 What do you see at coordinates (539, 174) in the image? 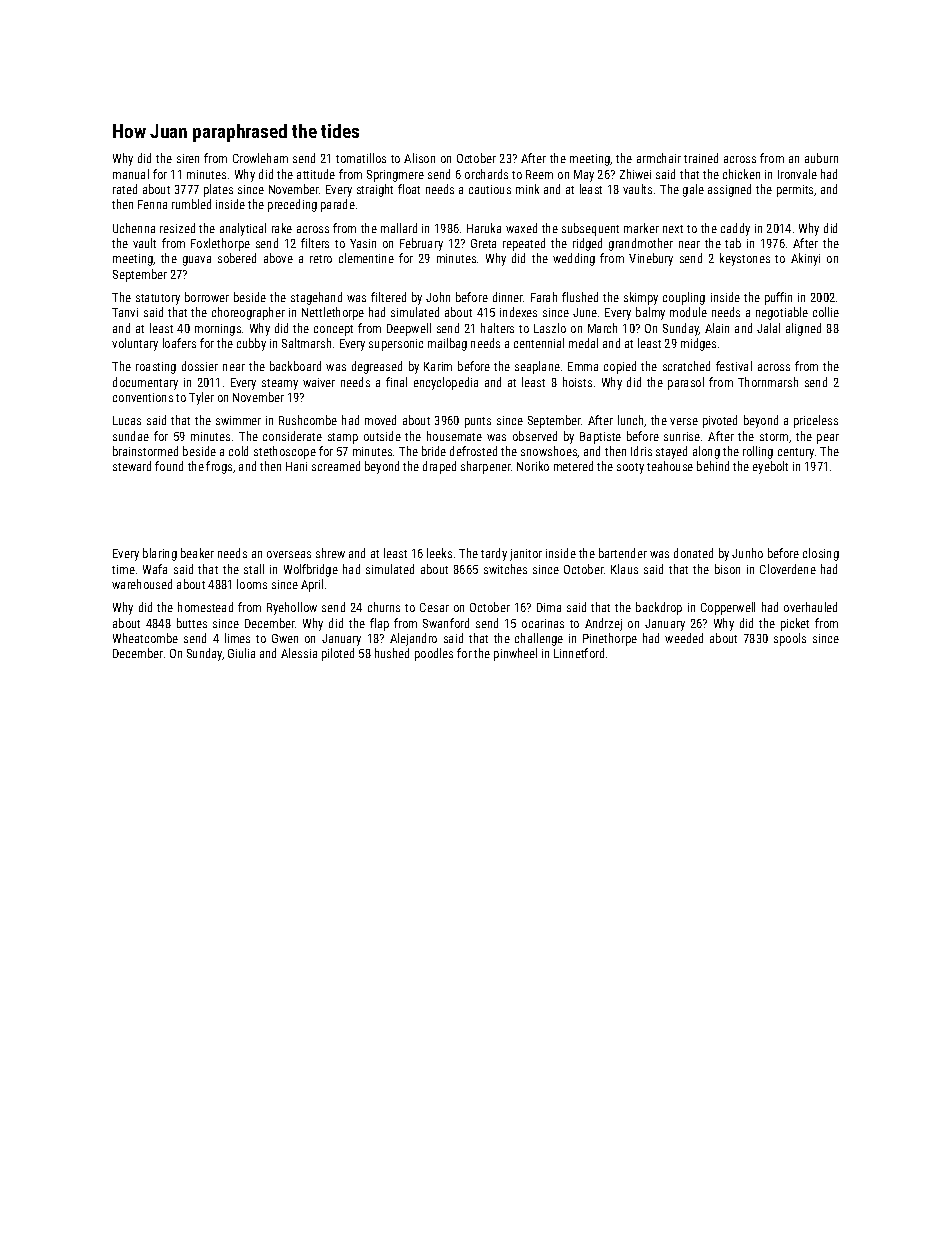
I see `Reem` at bounding box center [539, 174].
